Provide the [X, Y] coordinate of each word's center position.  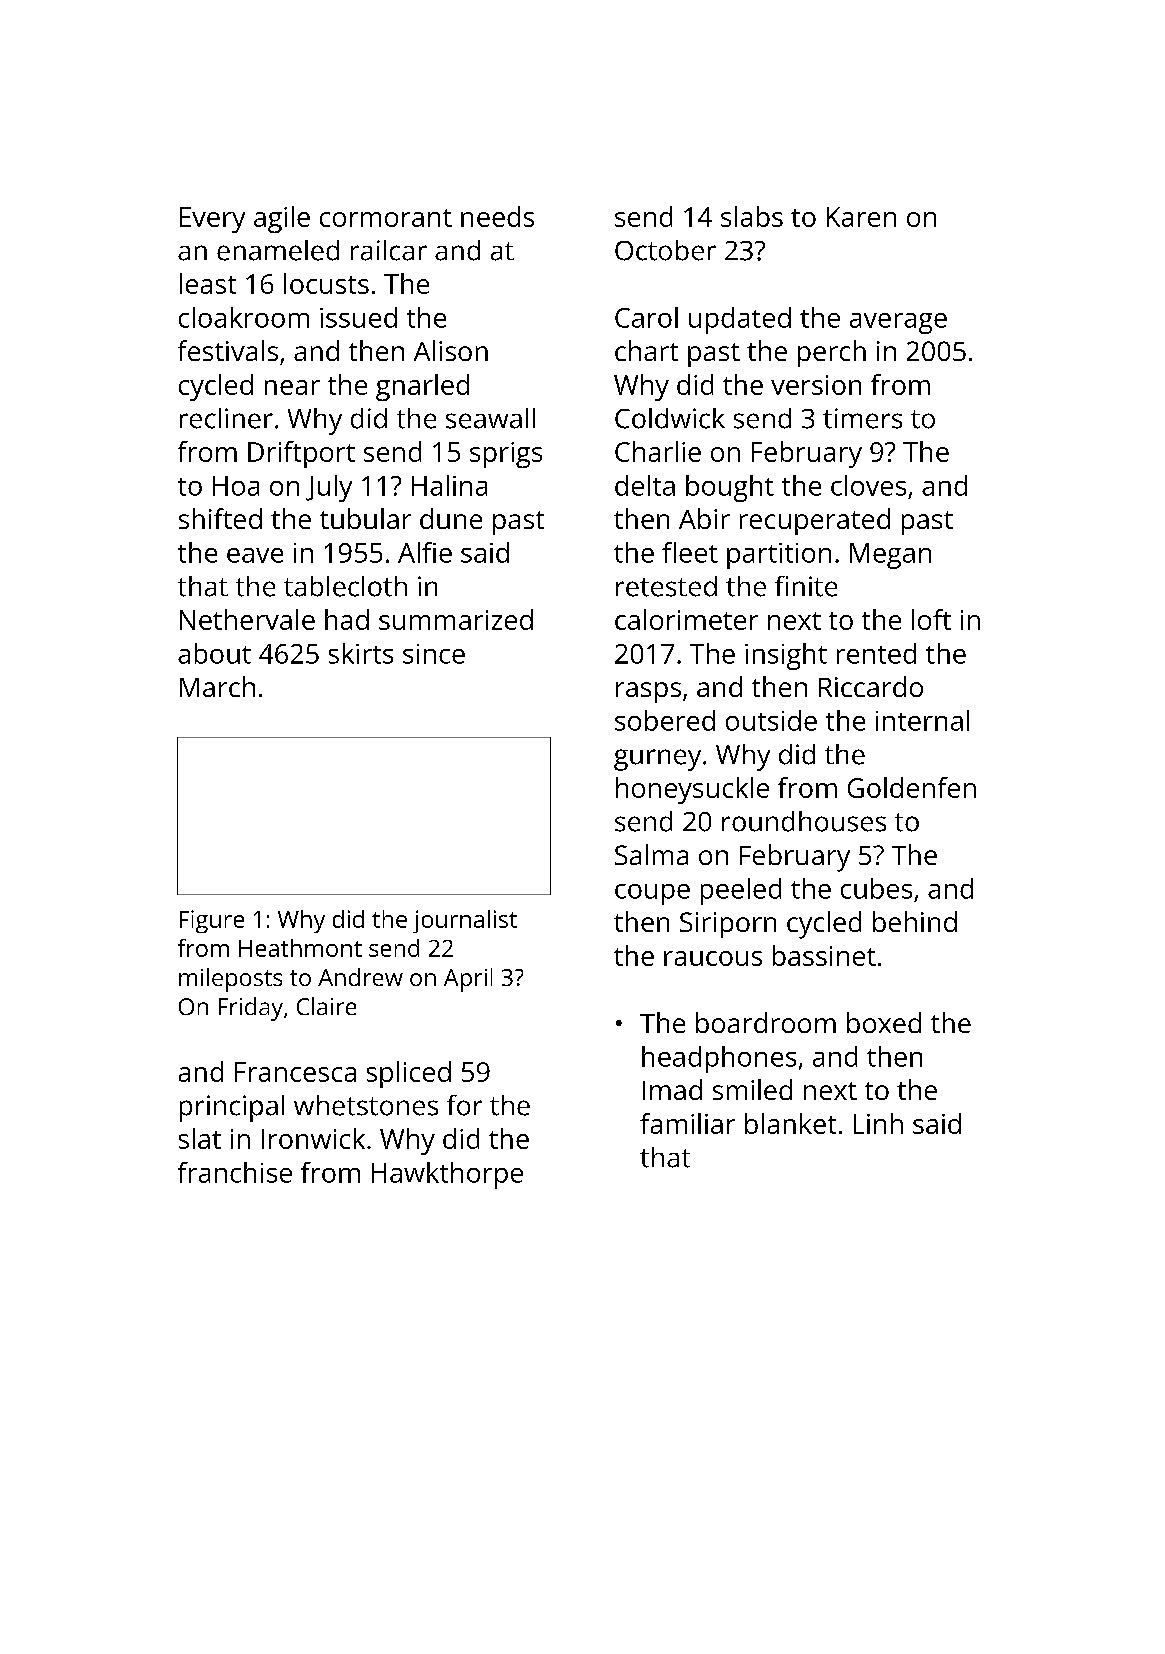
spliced [409, 1074]
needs [497, 216]
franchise [235, 1172]
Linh [878, 1123]
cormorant [386, 218]
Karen [861, 217]
